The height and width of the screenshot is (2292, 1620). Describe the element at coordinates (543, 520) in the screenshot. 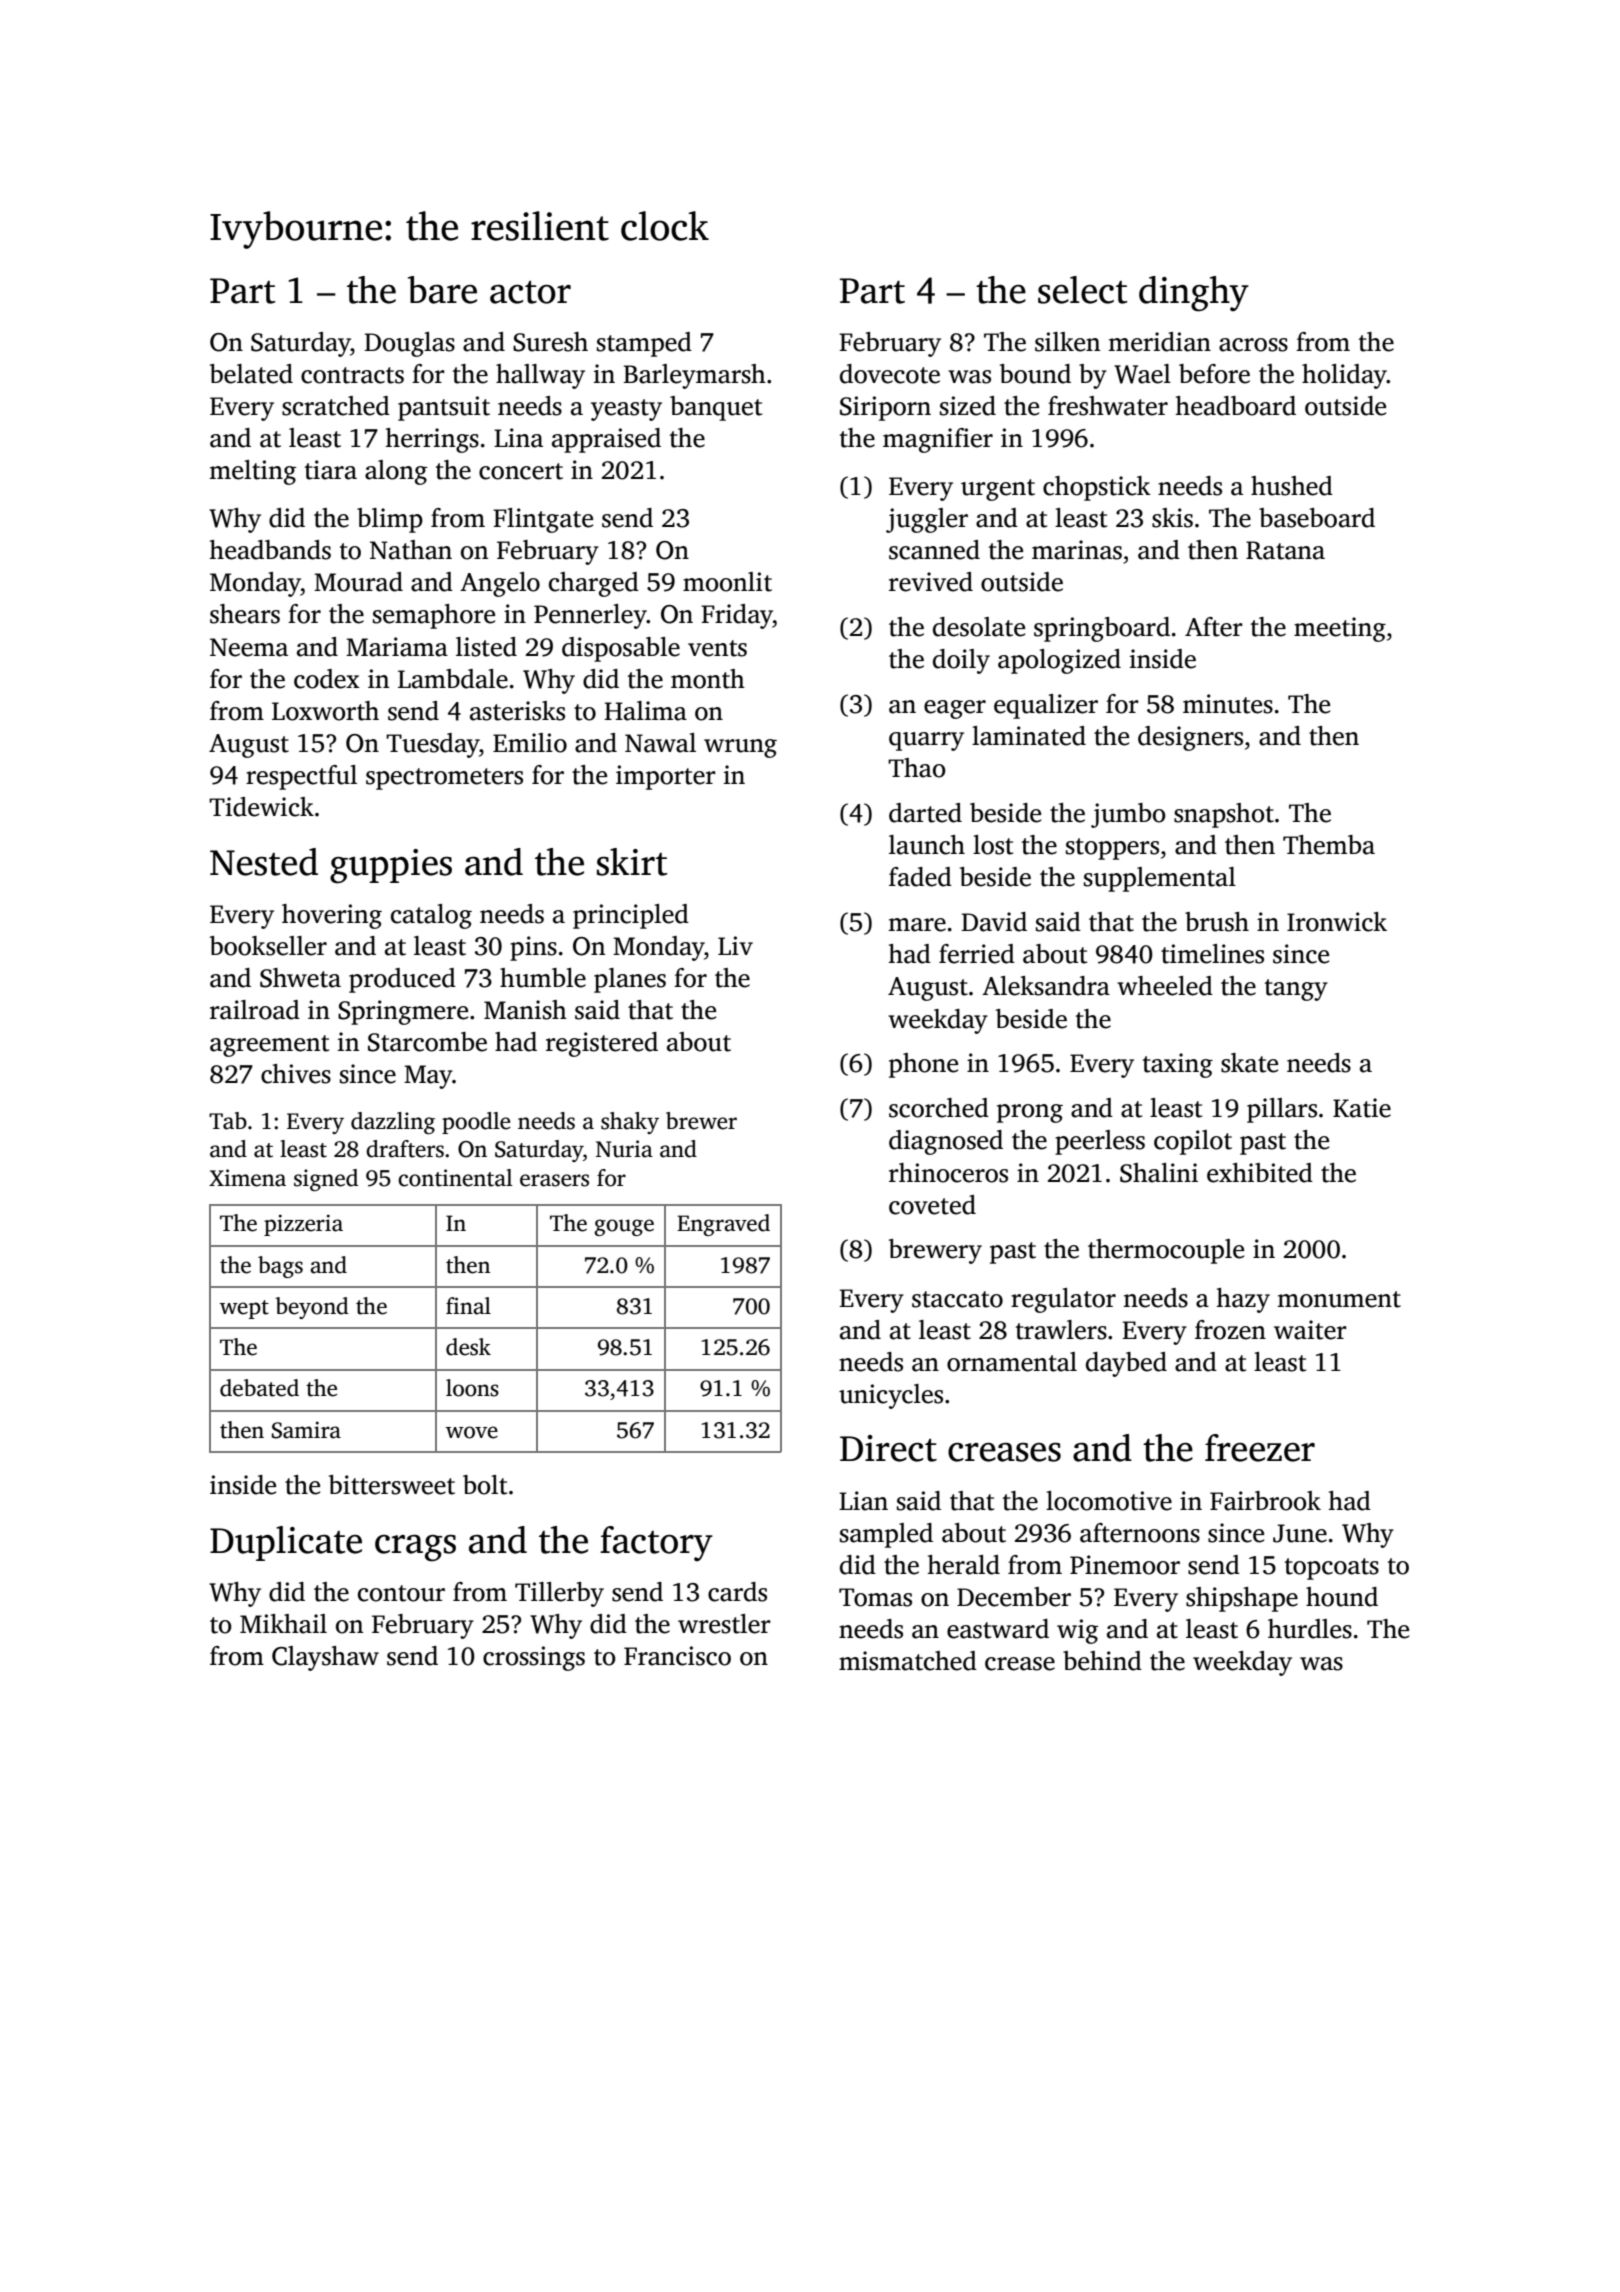

I see `Flintgate` at that location.
